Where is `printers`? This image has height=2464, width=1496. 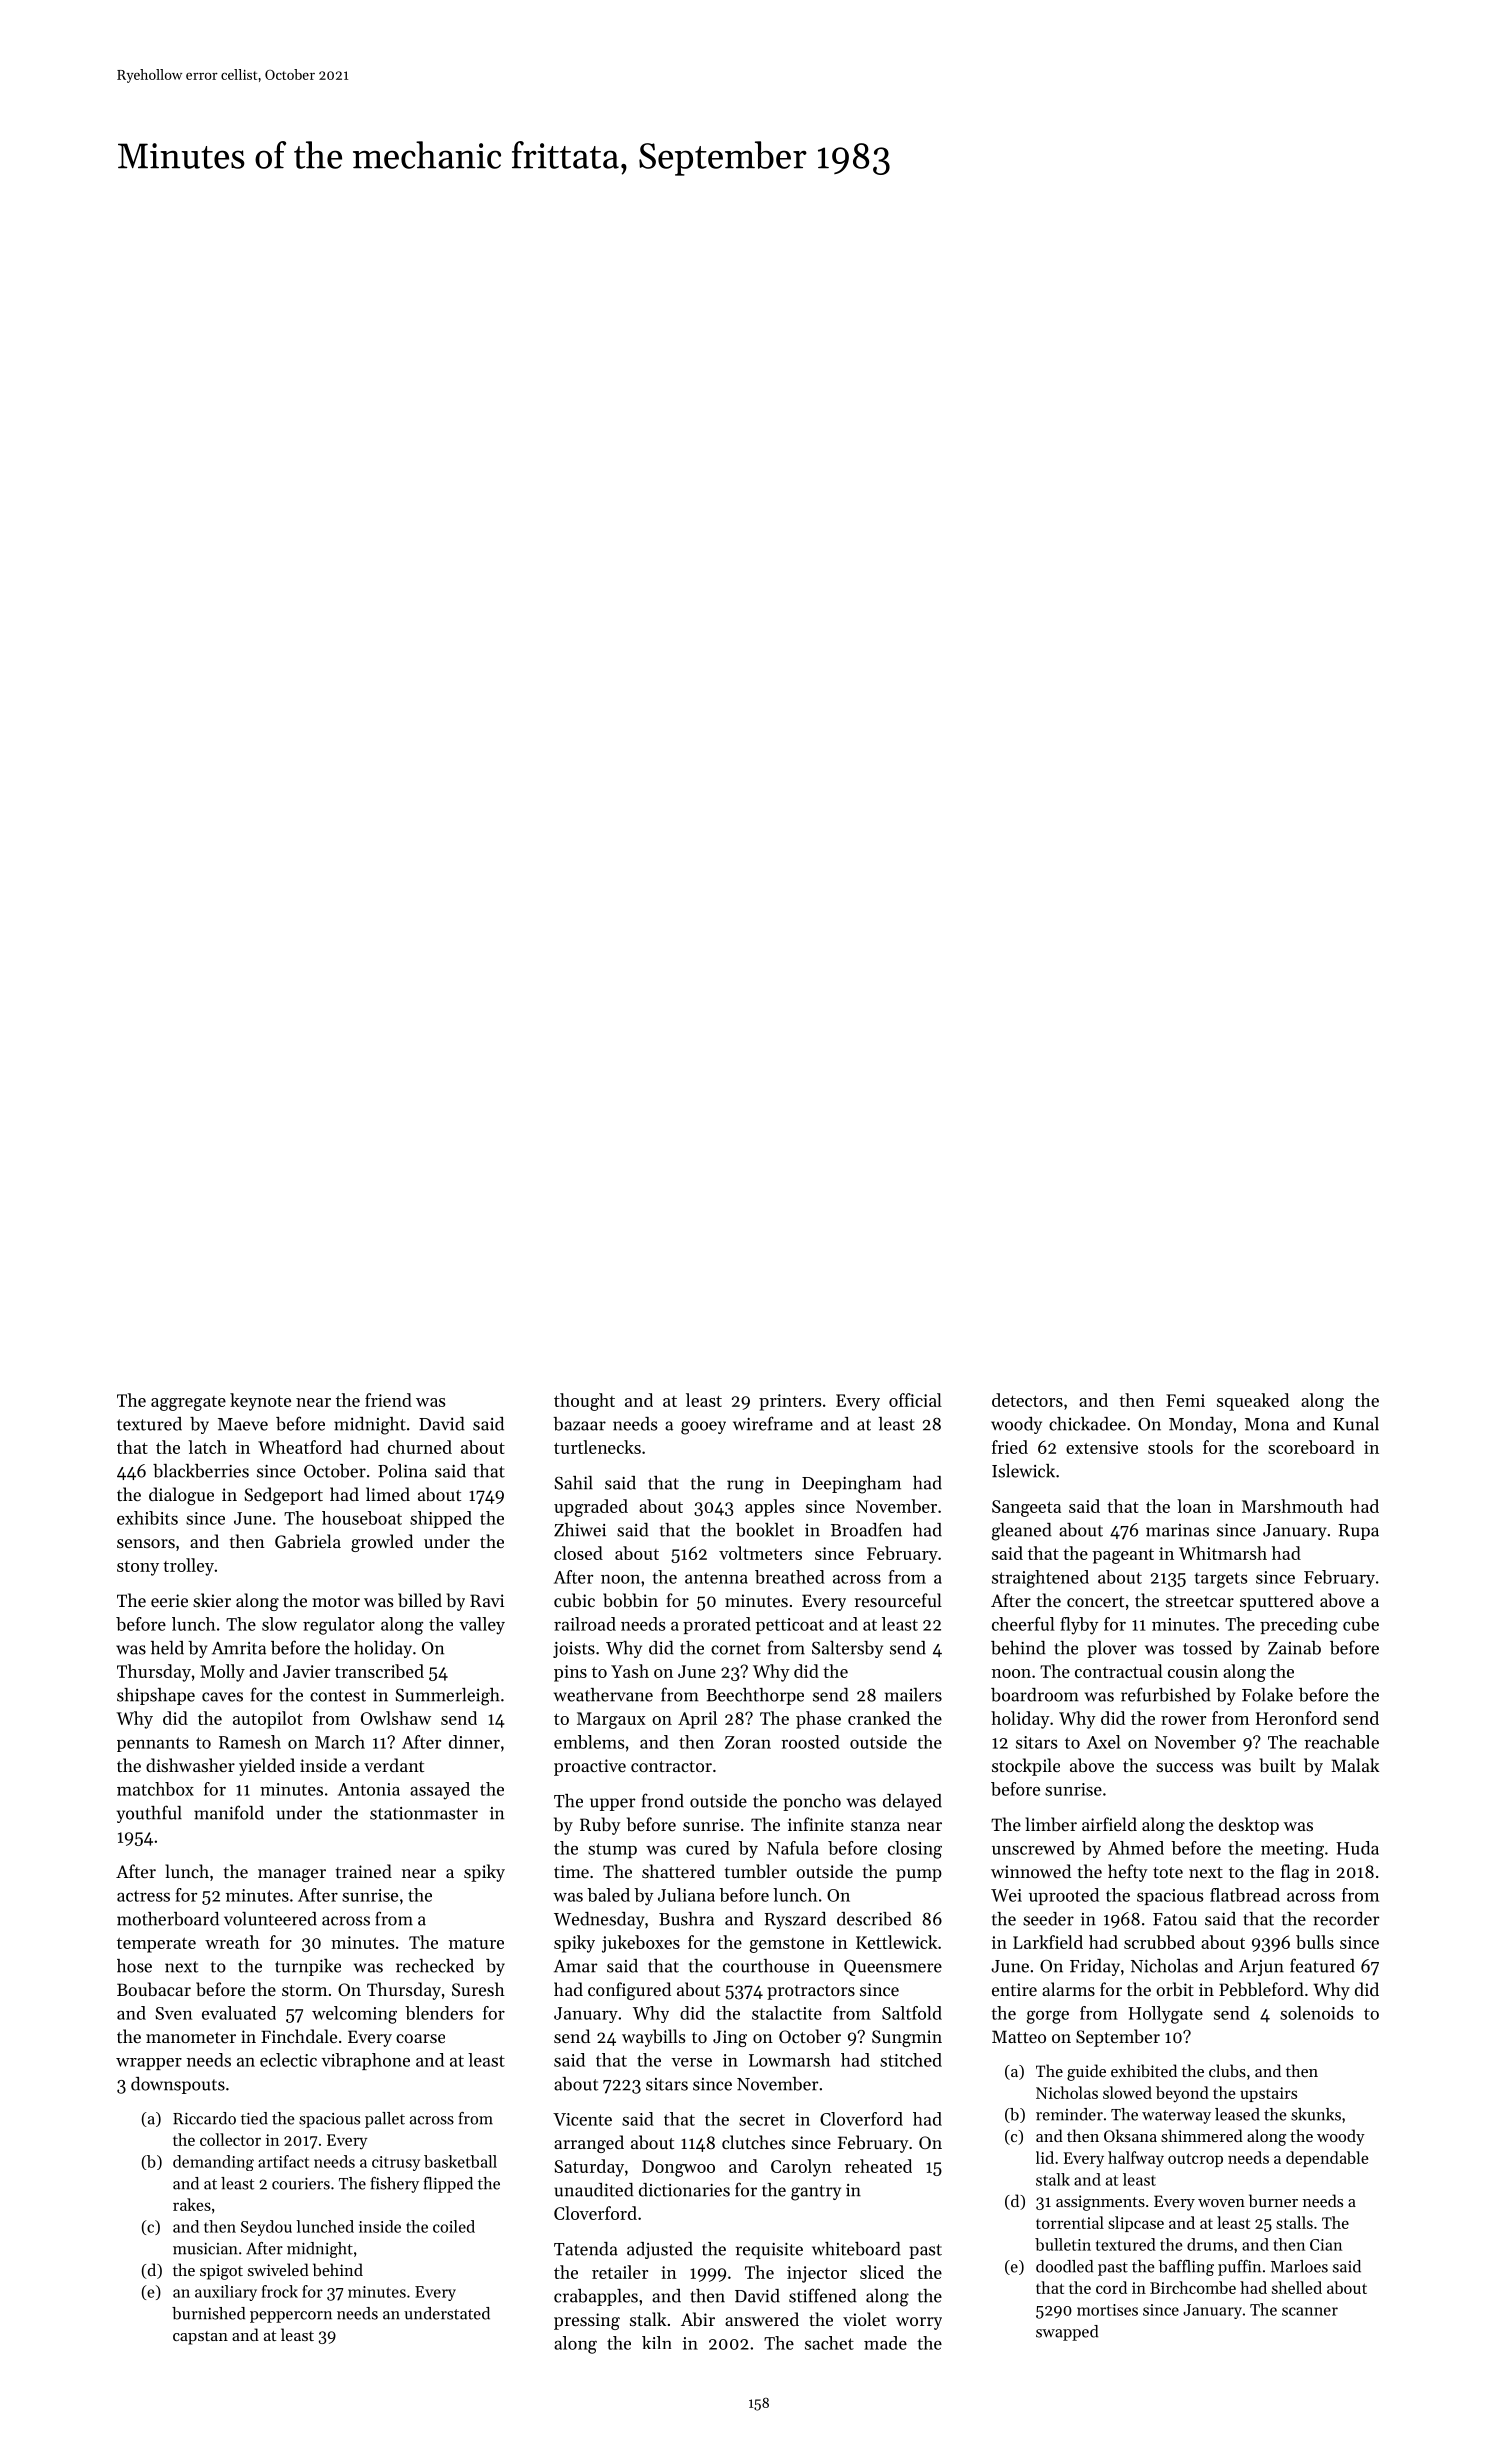 printers is located at coordinates (790, 1402).
